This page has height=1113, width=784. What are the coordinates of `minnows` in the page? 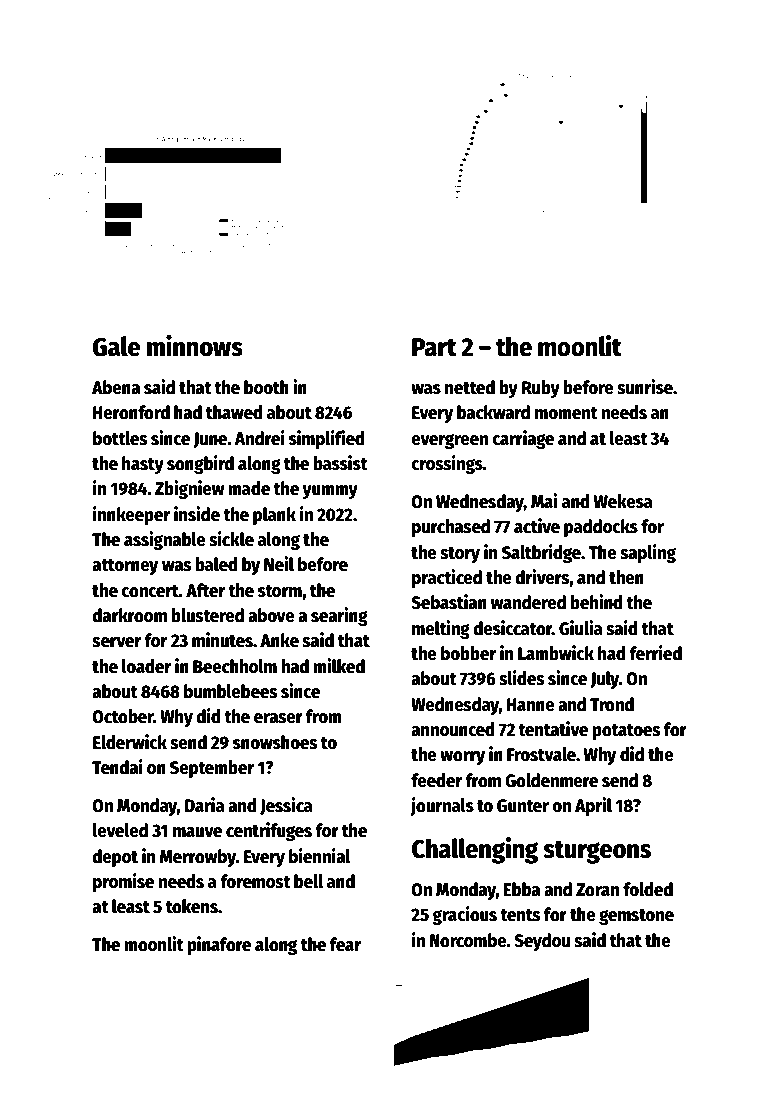 It's located at (195, 346).
